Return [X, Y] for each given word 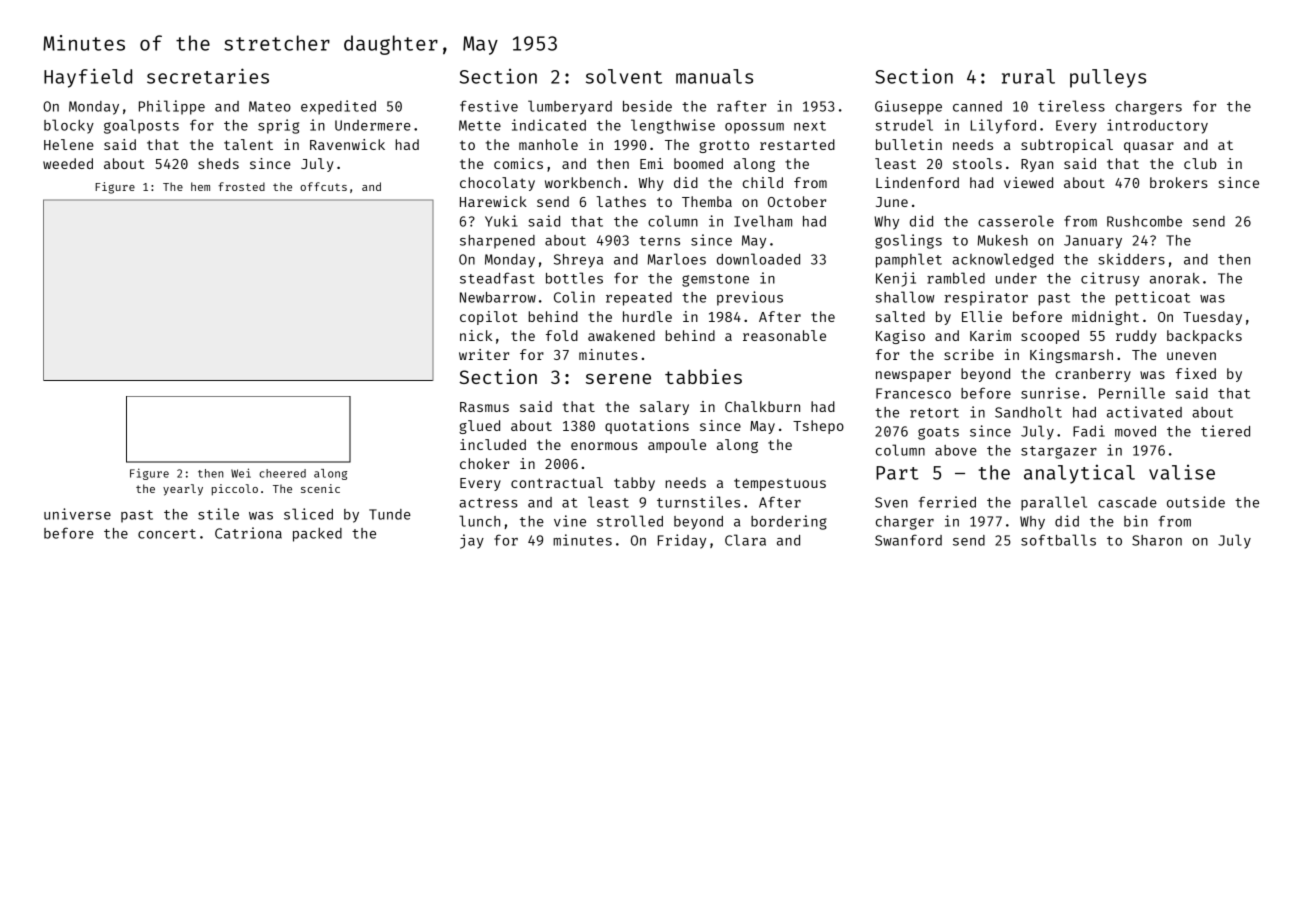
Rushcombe [1144, 221]
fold [562, 335]
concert [167, 534]
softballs [1058, 540]
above [956, 450]
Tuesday [1212, 318]
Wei [241, 473]
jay [472, 541]
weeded [68, 163]
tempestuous [780, 484]
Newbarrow [498, 297]
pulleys [1108, 78]
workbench [582, 182]
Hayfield [88, 78]
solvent [624, 76]
